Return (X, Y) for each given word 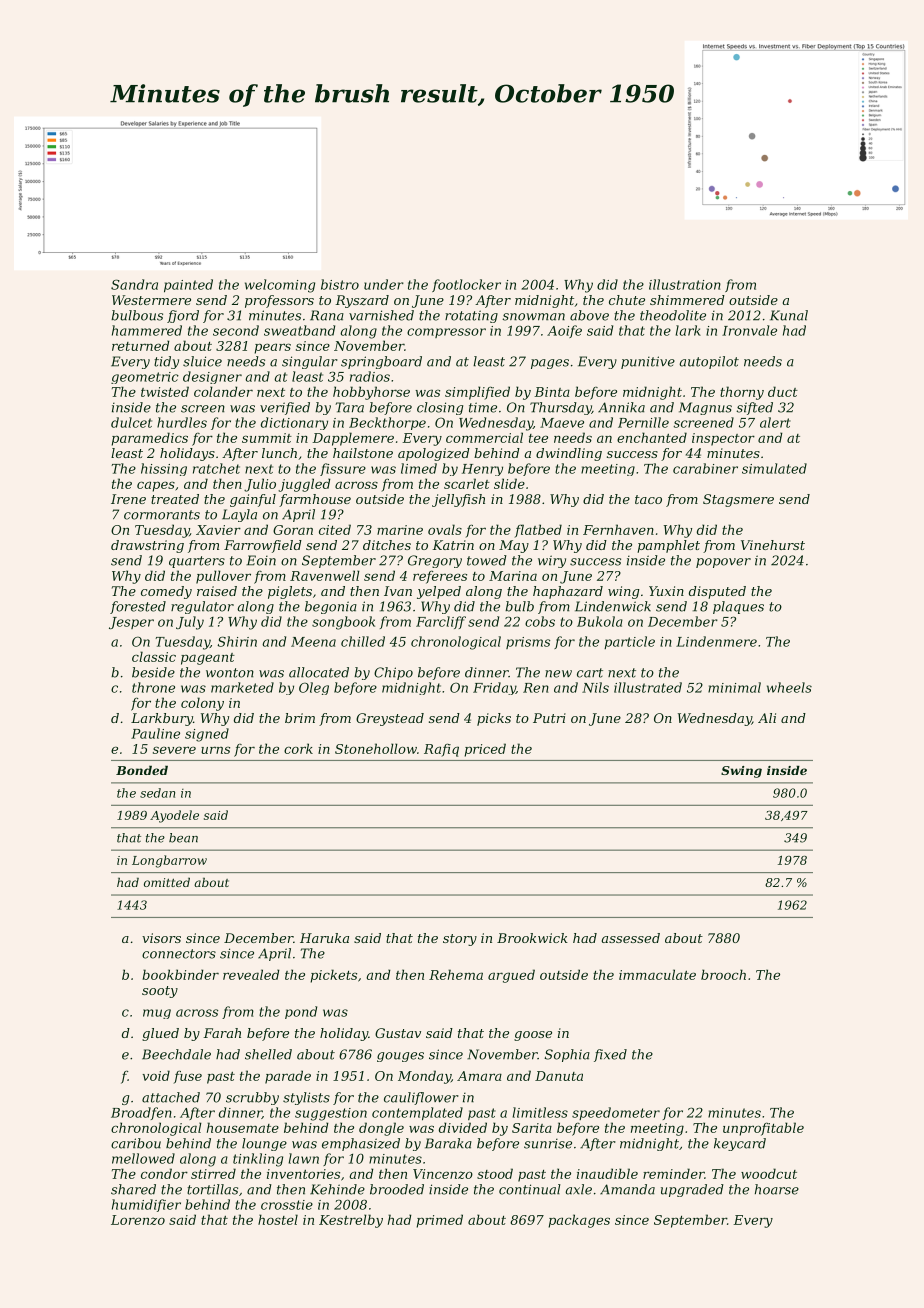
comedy (166, 592)
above (589, 315)
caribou (136, 1143)
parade (288, 1077)
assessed (631, 938)
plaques (738, 607)
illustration (685, 284)
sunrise (548, 1144)
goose (533, 1036)
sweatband (299, 330)
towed (487, 560)
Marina (513, 576)
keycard (740, 1144)
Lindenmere (716, 641)
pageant (208, 659)
